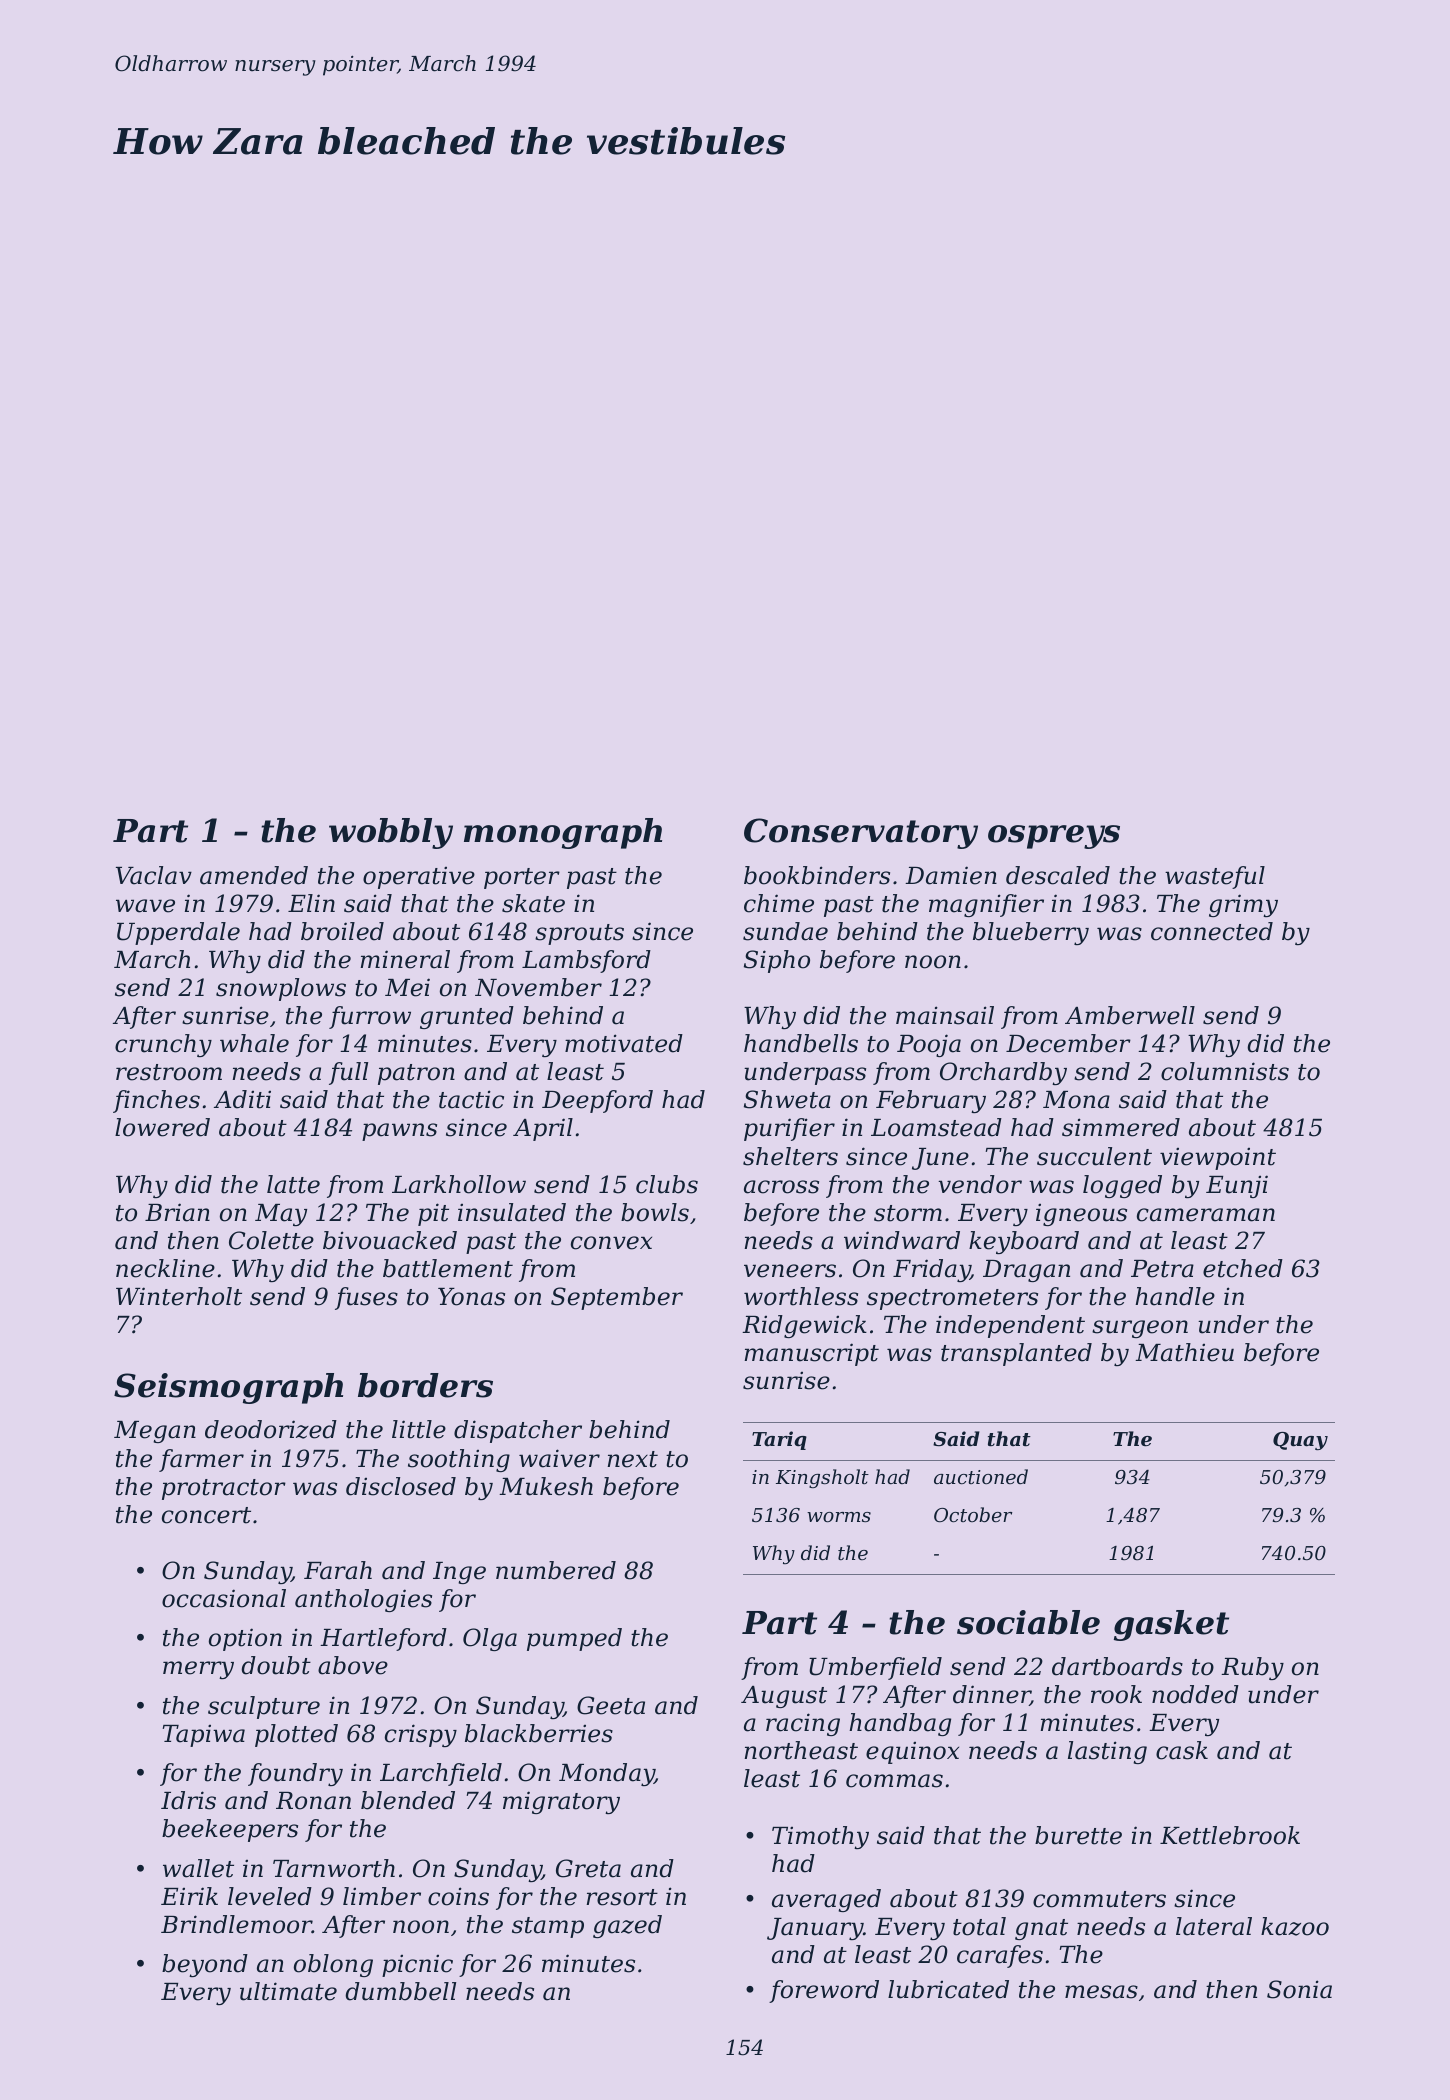  What do you see at coordinates (980, 1184) in the screenshot?
I see `vendor` at bounding box center [980, 1184].
